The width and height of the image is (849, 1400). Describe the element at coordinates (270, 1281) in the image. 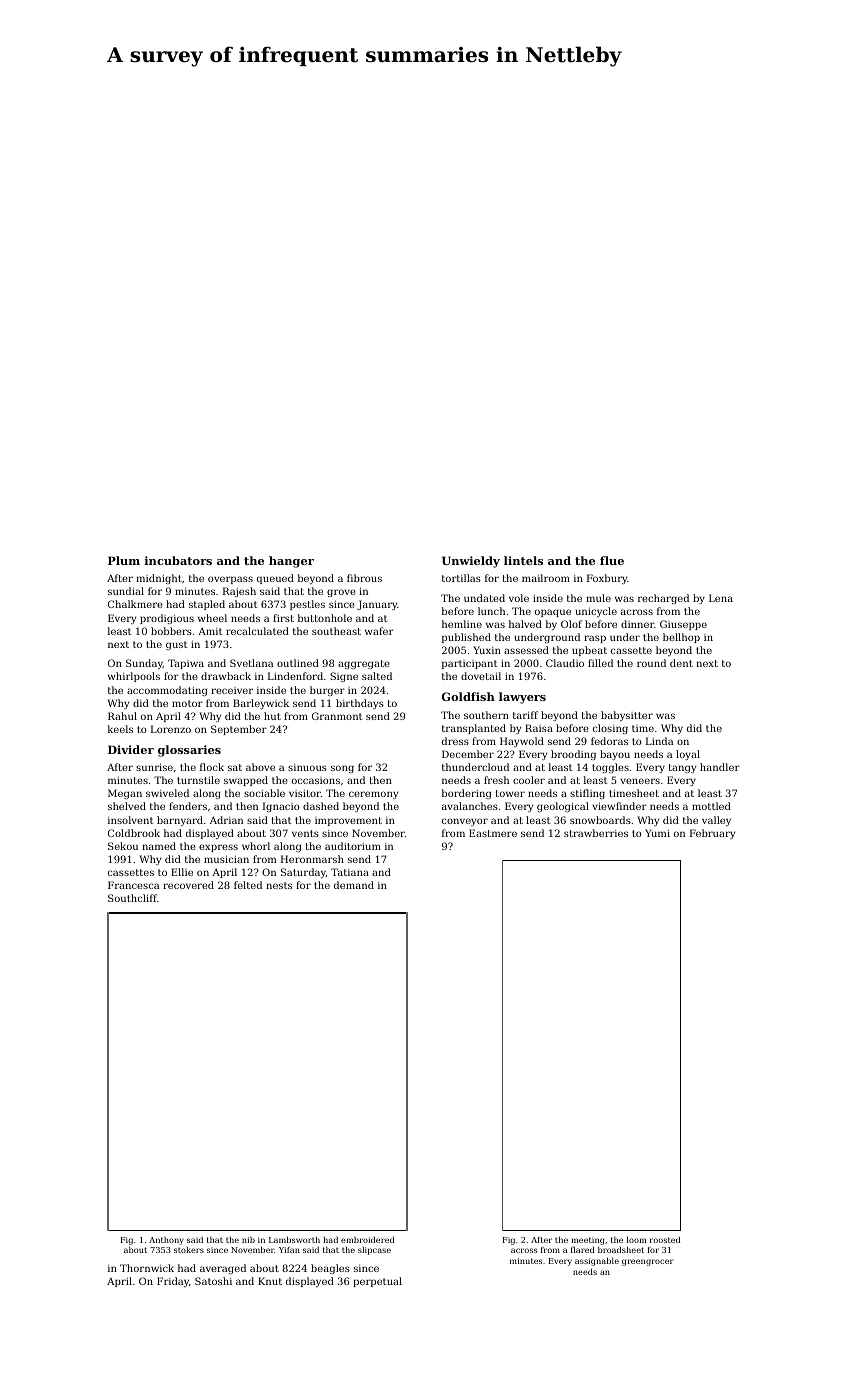

I see `Knut` at that location.
